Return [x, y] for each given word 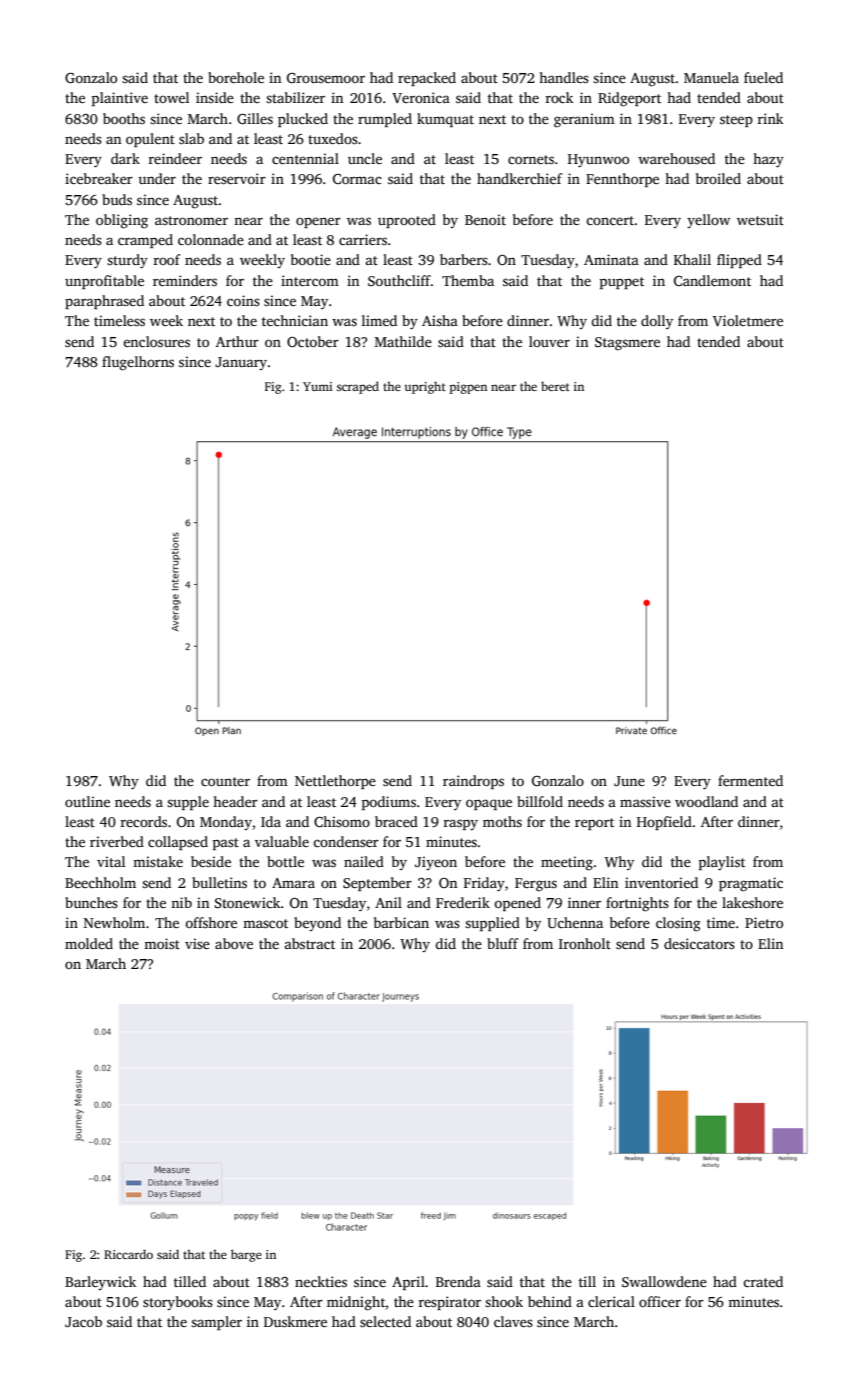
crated [763, 1281]
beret [555, 386]
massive [645, 801]
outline [87, 801]
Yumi [318, 386]
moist [162, 943]
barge [246, 1255]
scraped [358, 387]
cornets [531, 159]
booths [124, 118]
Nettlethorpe [335, 782]
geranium [584, 120]
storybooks [178, 1303]
